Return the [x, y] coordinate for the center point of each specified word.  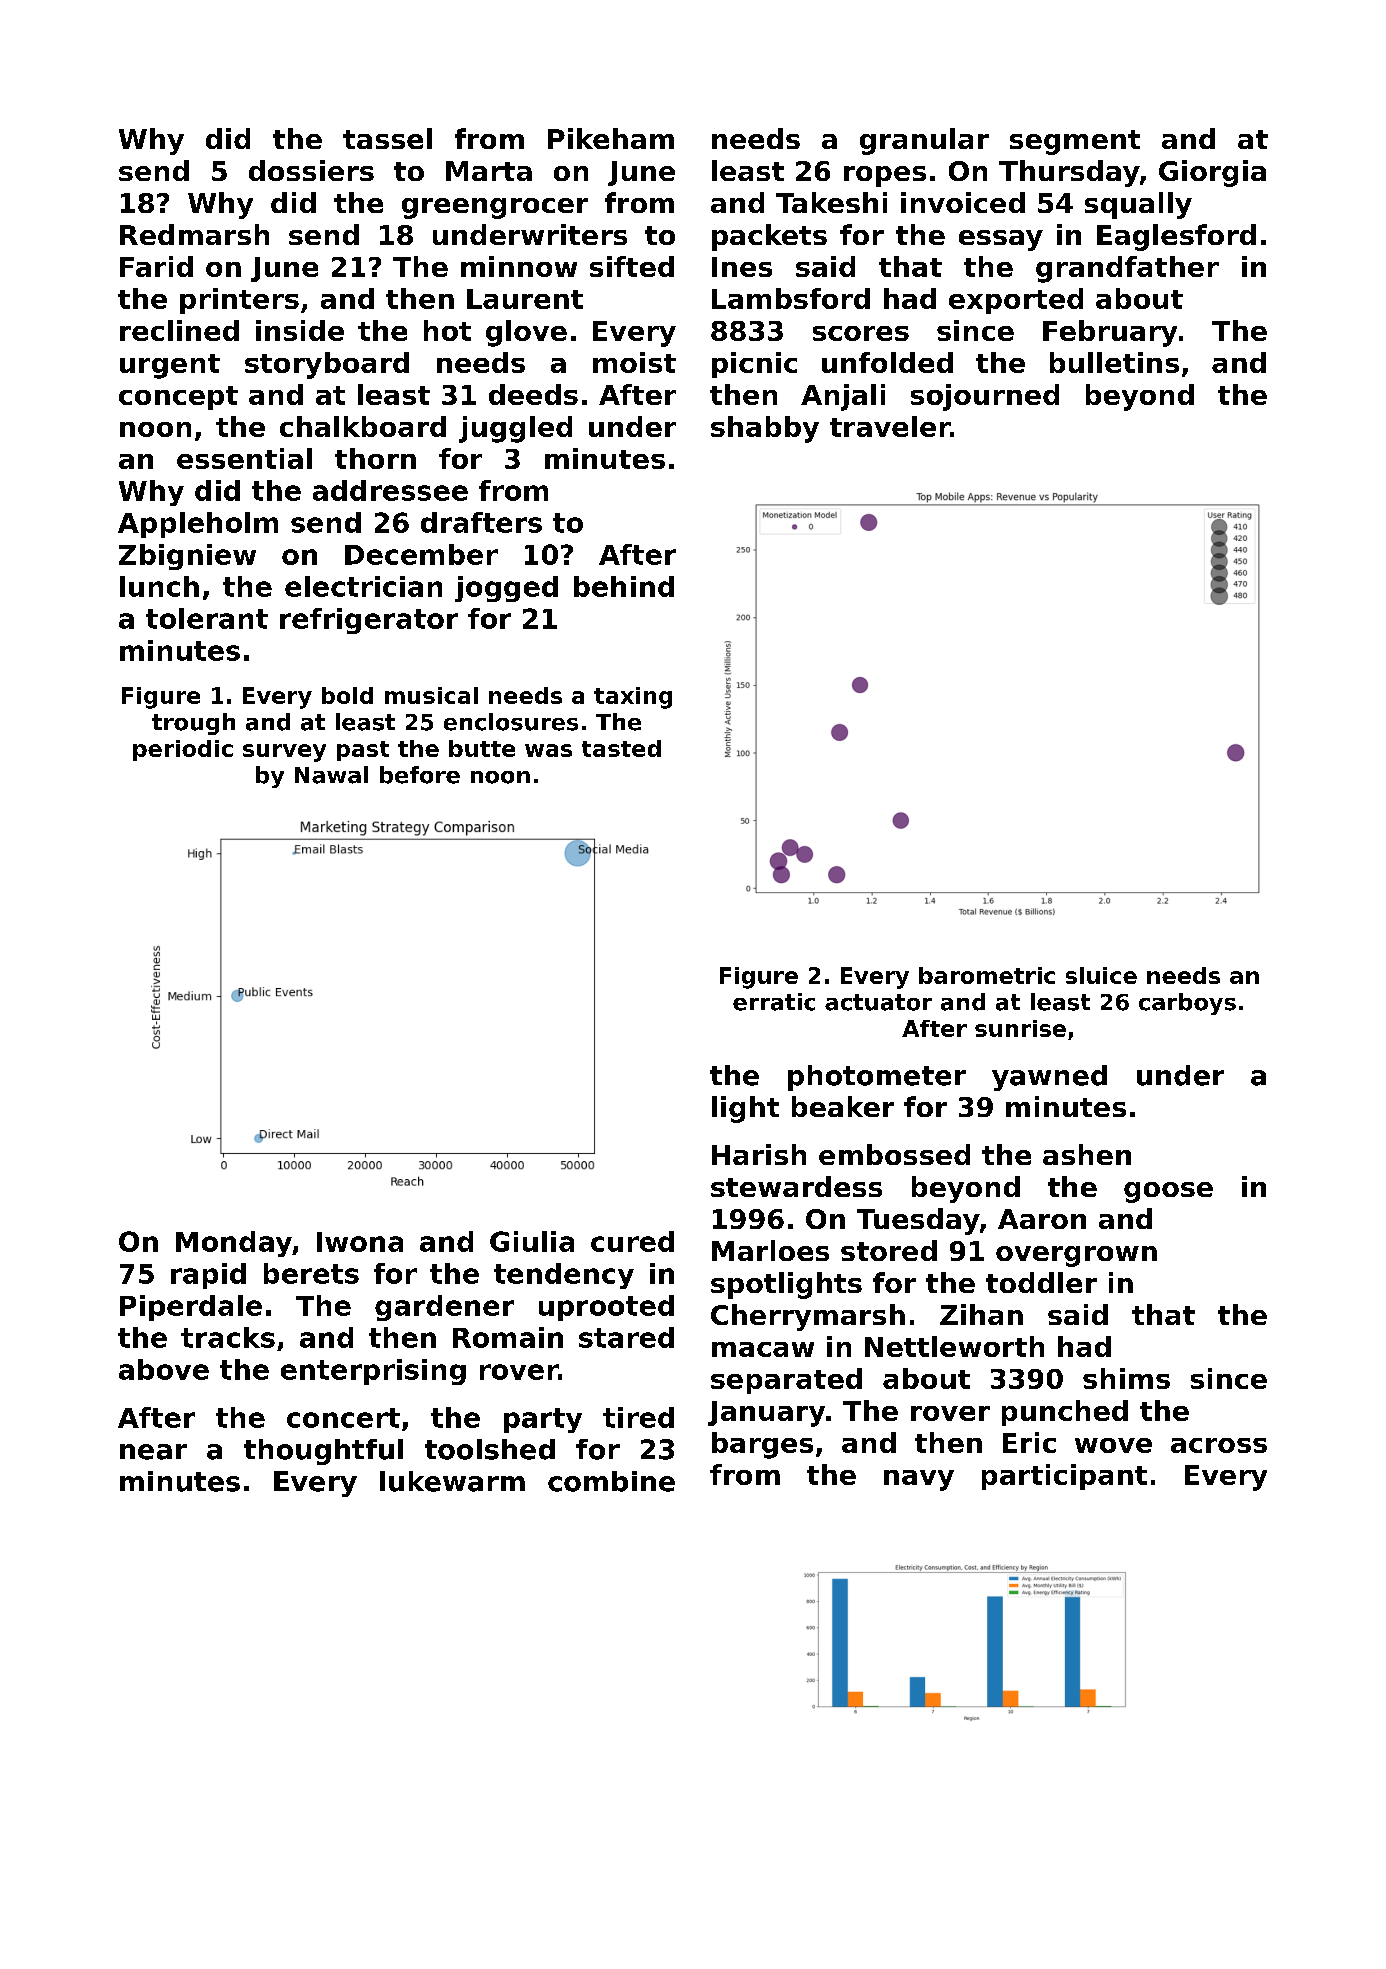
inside [300, 330]
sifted [632, 266]
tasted [621, 748]
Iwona [360, 1242]
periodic [183, 750]
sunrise [1020, 1028]
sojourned [985, 397]
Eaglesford [1176, 237]
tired [638, 1417]
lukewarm [452, 1481]
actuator [878, 1002]
